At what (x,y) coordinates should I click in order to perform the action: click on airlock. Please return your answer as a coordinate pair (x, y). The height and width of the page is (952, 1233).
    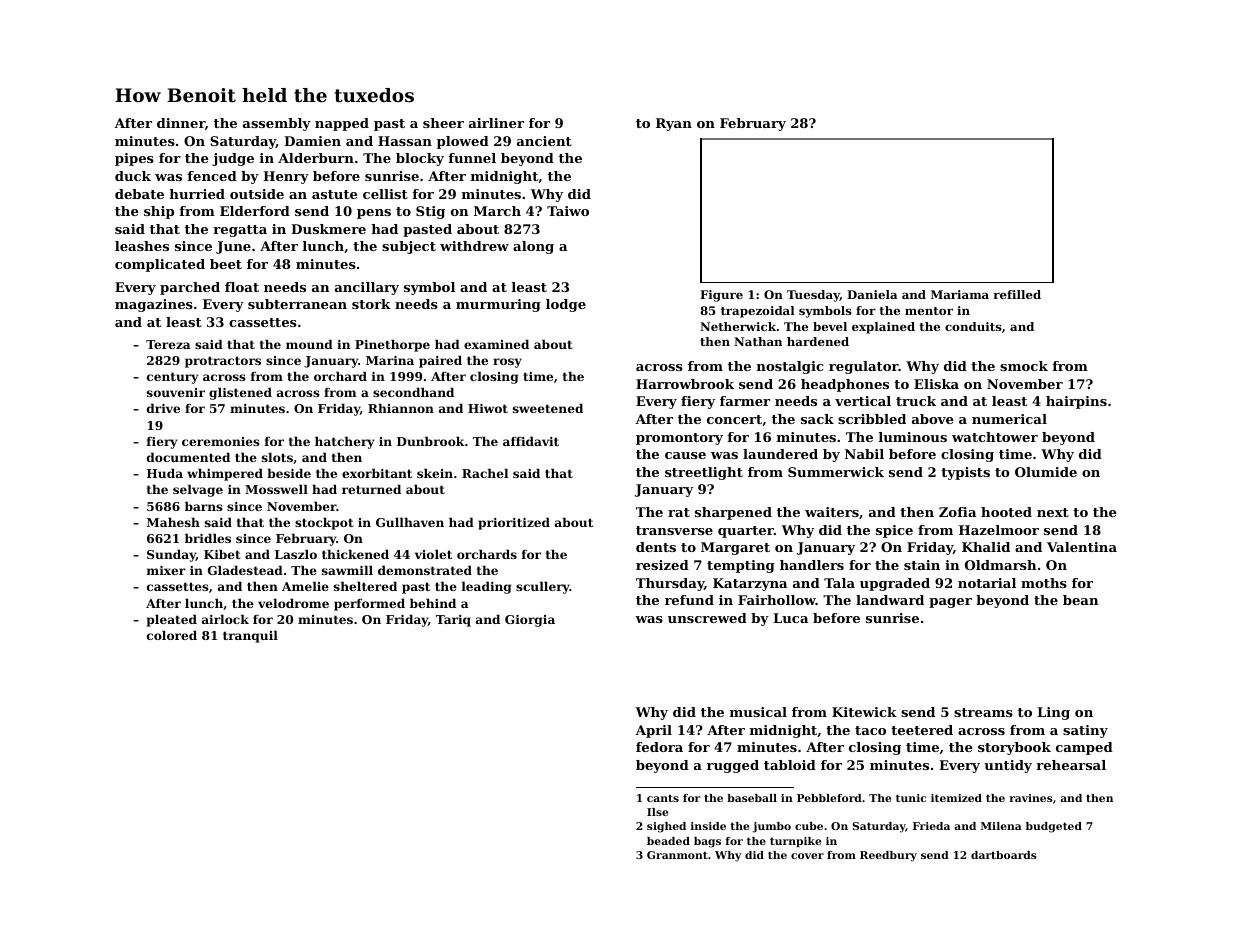
    Looking at the image, I should click on (225, 619).
